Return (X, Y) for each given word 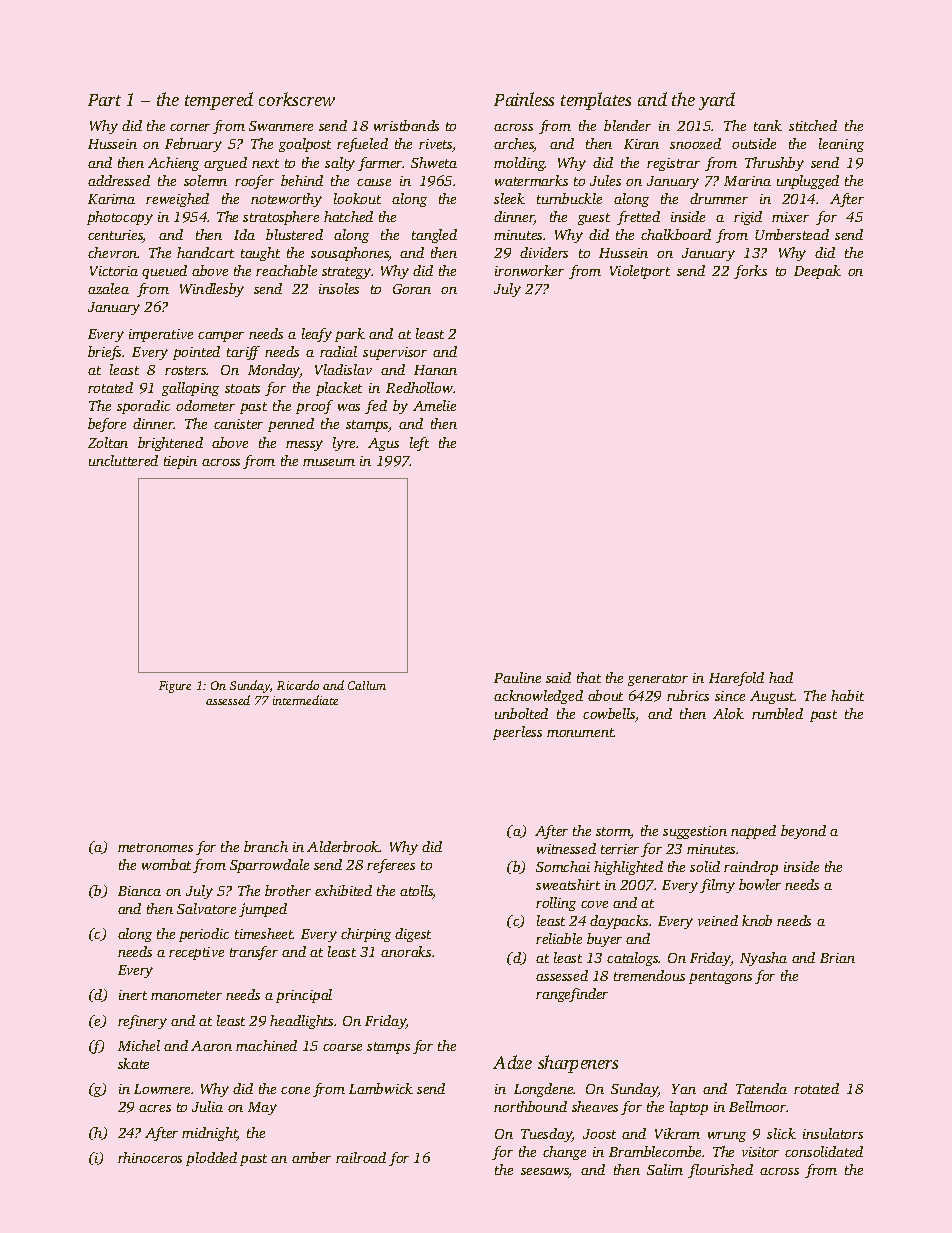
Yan (684, 1089)
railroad (361, 1157)
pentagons (720, 978)
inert (133, 995)
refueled (362, 145)
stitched (813, 125)
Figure (175, 687)
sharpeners (578, 1064)
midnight (210, 1134)
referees (391, 866)
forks (750, 272)
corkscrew (297, 99)
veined (718, 920)
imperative (161, 335)
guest (594, 219)
